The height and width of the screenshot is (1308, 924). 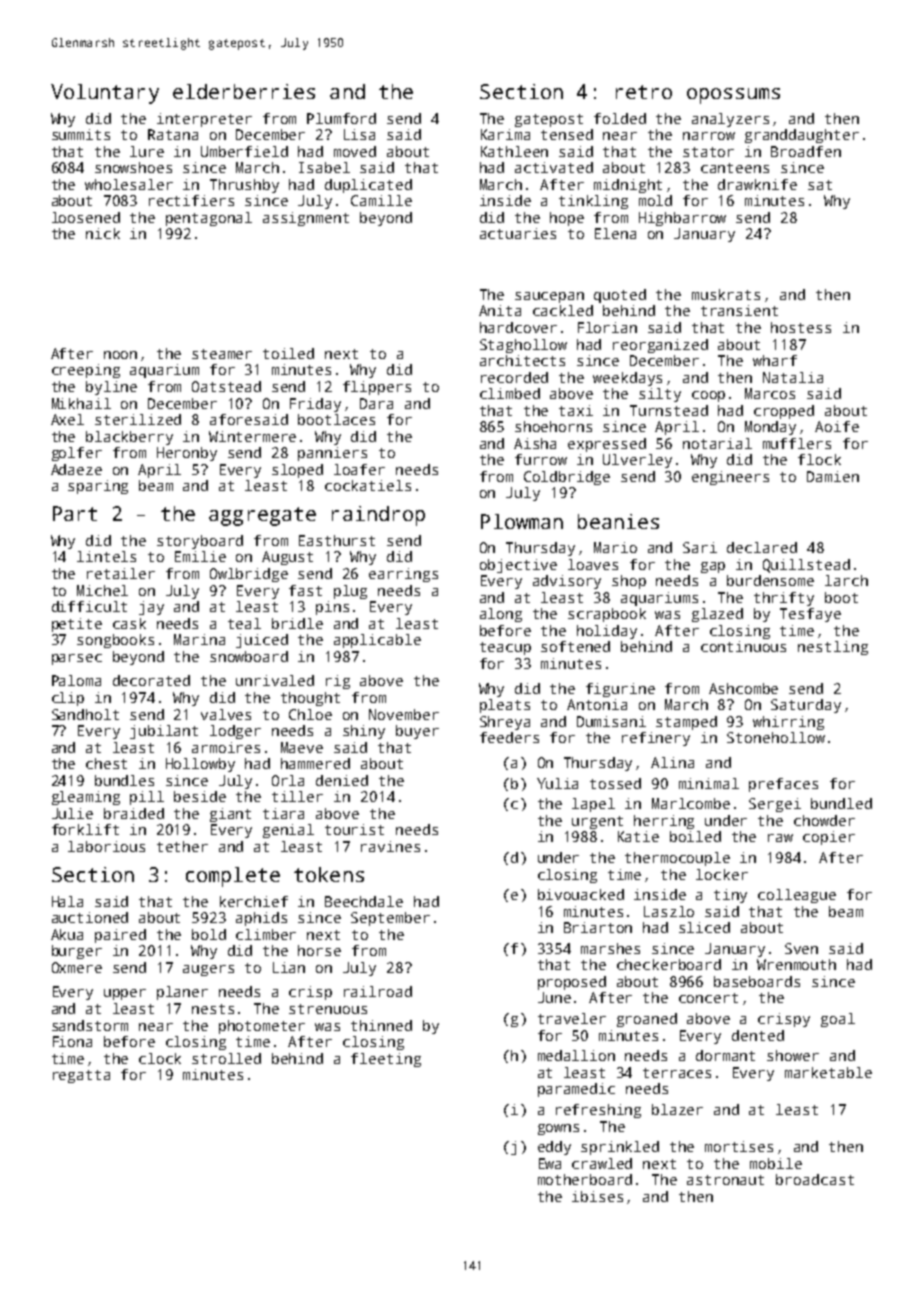 What do you see at coordinates (390, 846) in the screenshot?
I see `ravines` at bounding box center [390, 846].
